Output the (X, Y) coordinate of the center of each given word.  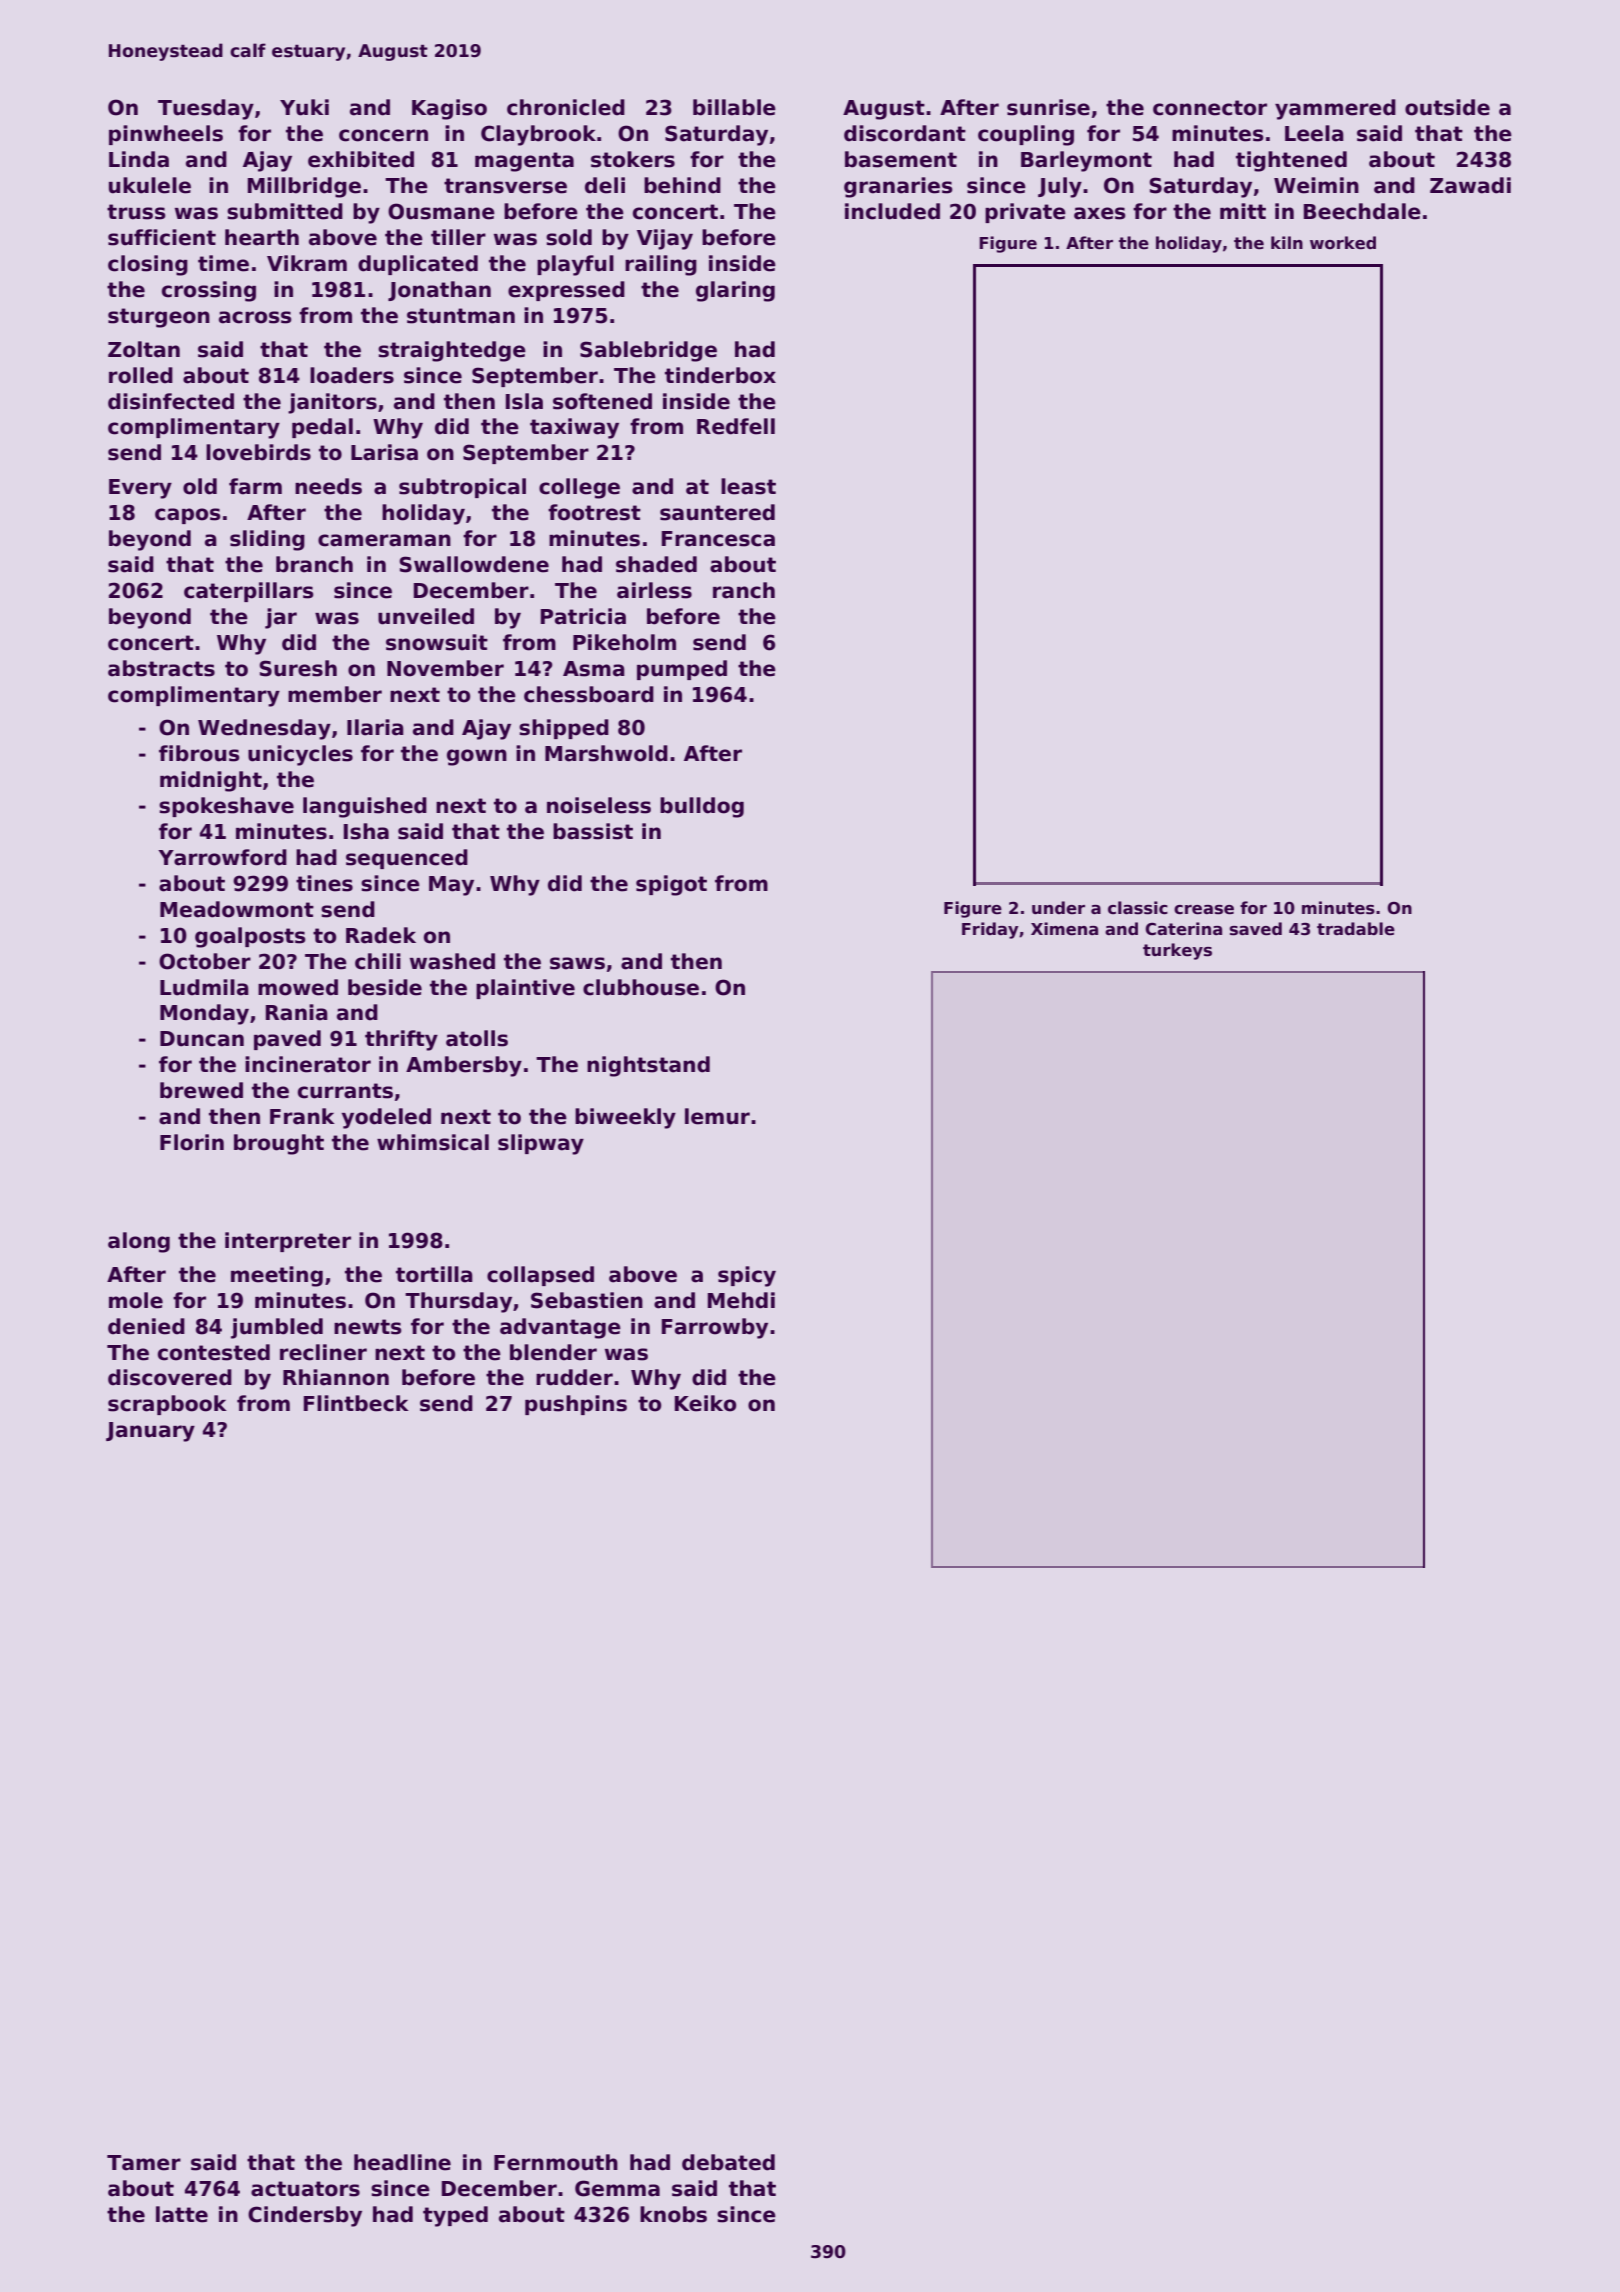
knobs (673, 2214)
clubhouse (641, 987)
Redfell (736, 426)
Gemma (617, 2188)
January (150, 1432)
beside (385, 987)
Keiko (705, 1403)
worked (1343, 243)
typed (455, 2216)
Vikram (307, 263)
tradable (1356, 929)
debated (728, 2162)
